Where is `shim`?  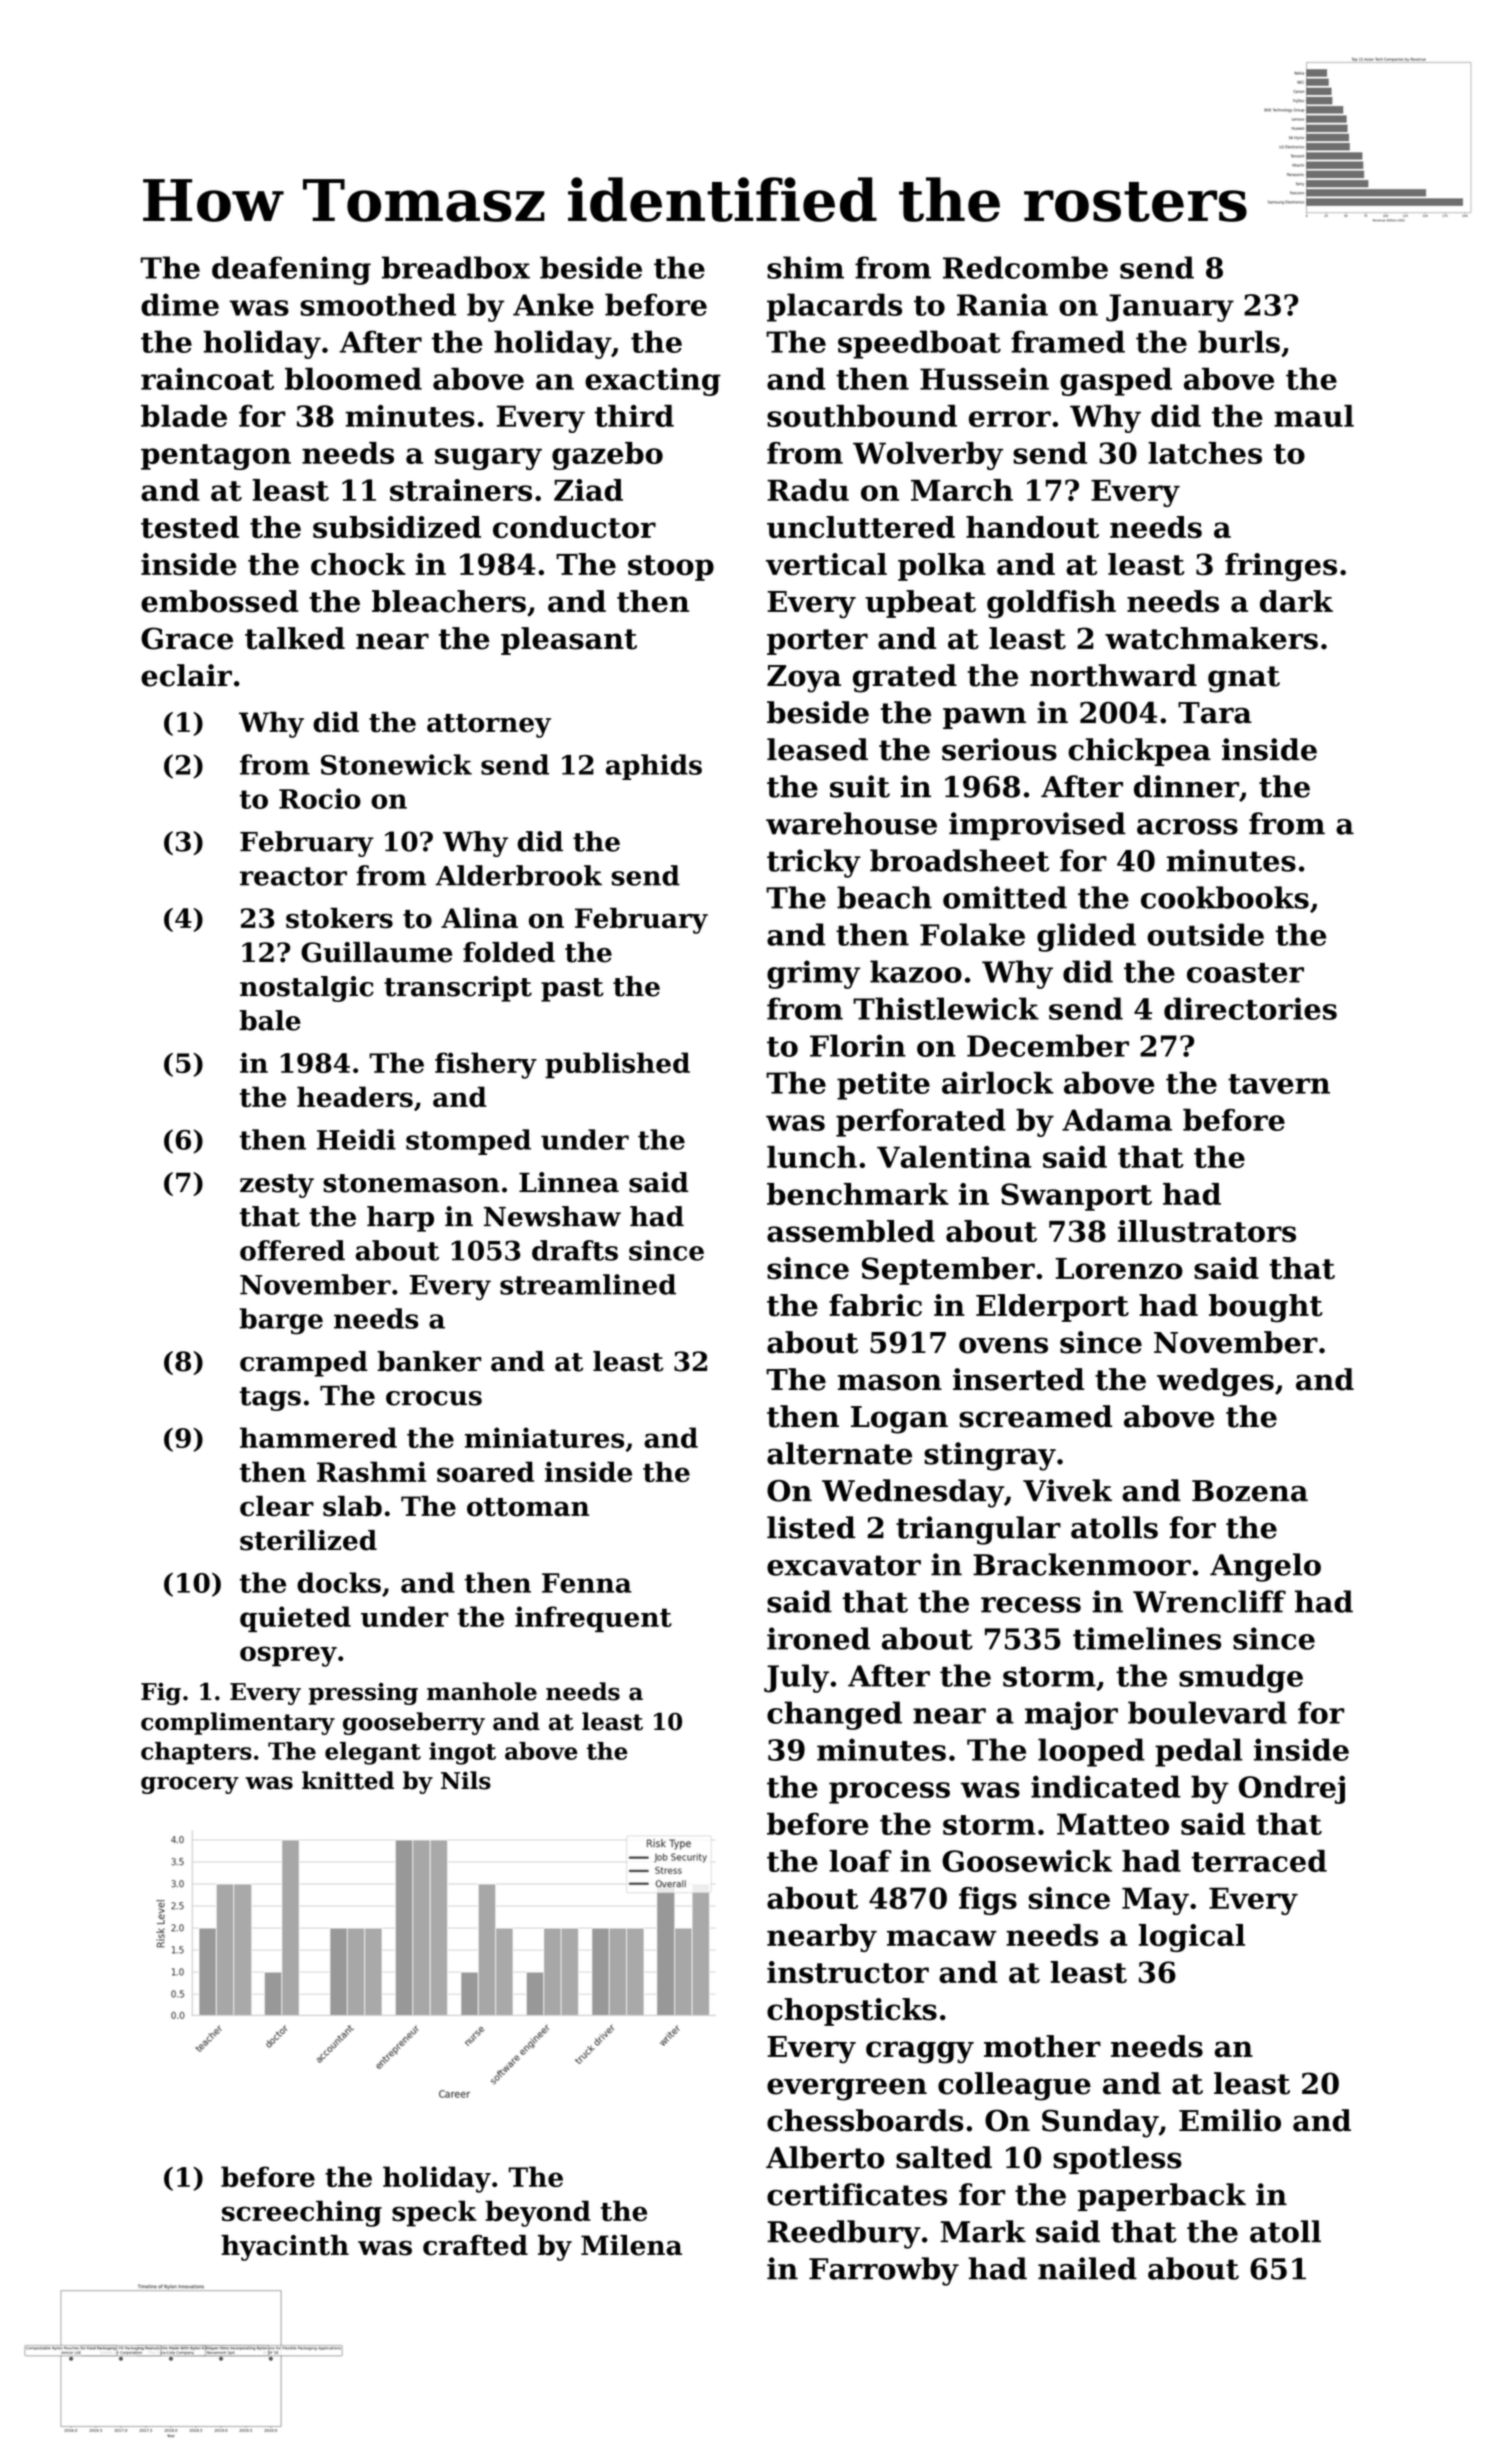 shim is located at coordinates (805, 267).
